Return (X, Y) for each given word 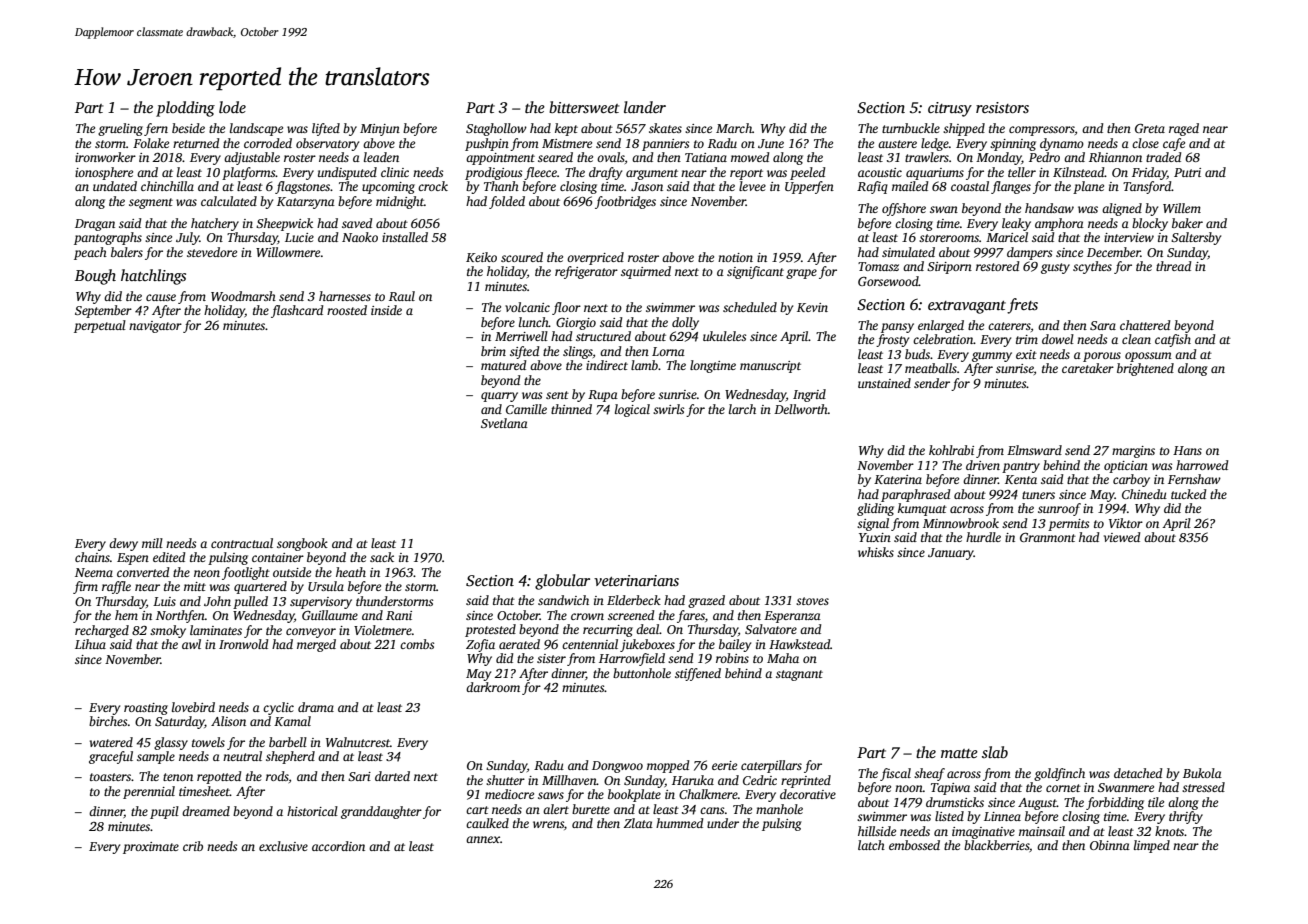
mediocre (509, 794)
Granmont (1048, 537)
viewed (1122, 537)
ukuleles (724, 336)
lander (645, 107)
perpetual (100, 326)
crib (193, 846)
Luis (164, 601)
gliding (875, 509)
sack (382, 557)
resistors (1002, 107)
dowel (1058, 339)
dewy (123, 544)
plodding (185, 109)
